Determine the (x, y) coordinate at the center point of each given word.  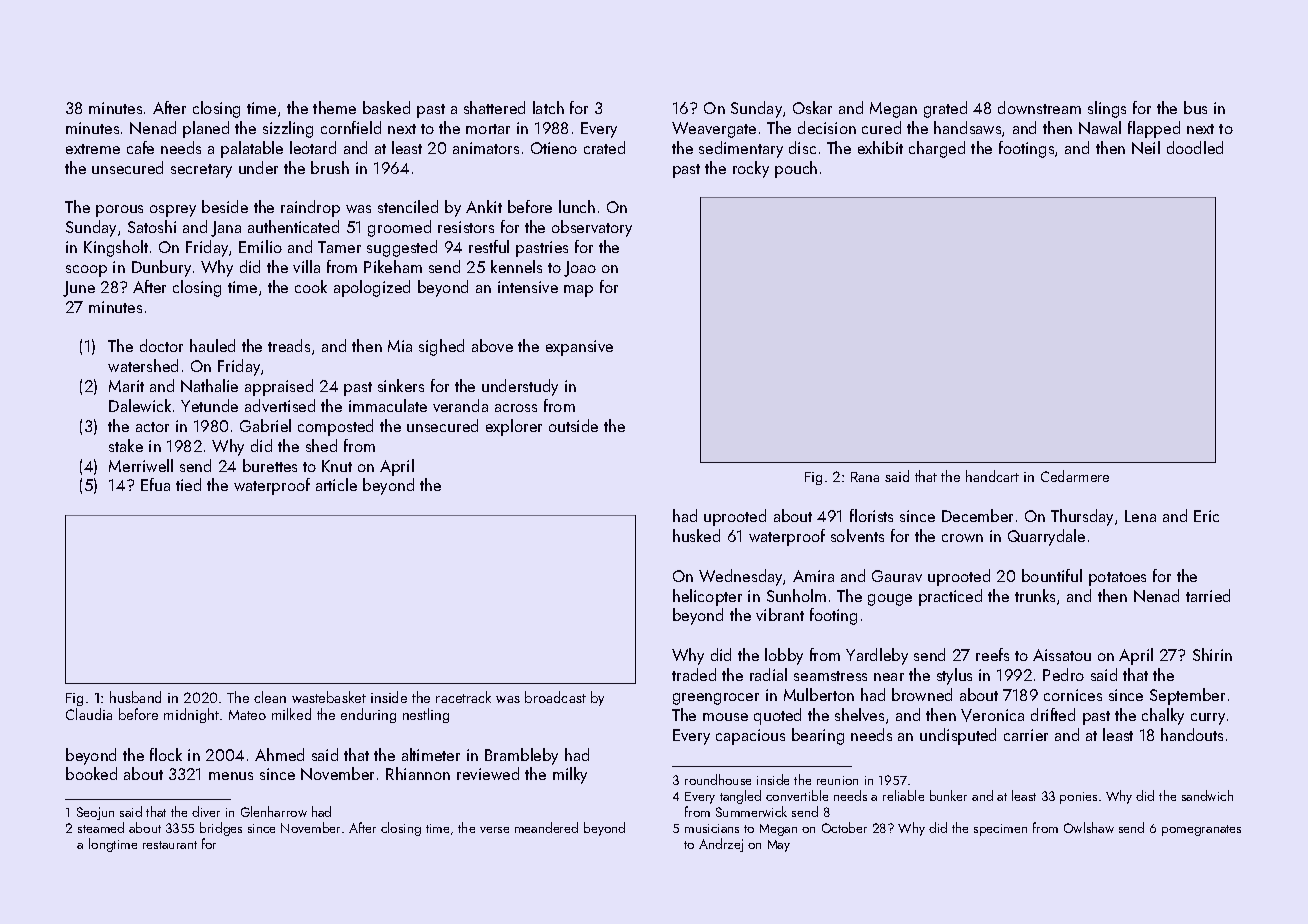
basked (386, 107)
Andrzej (721, 845)
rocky (751, 169)
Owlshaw (1089, 827)
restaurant (170, 845)
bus (1195, 107)
